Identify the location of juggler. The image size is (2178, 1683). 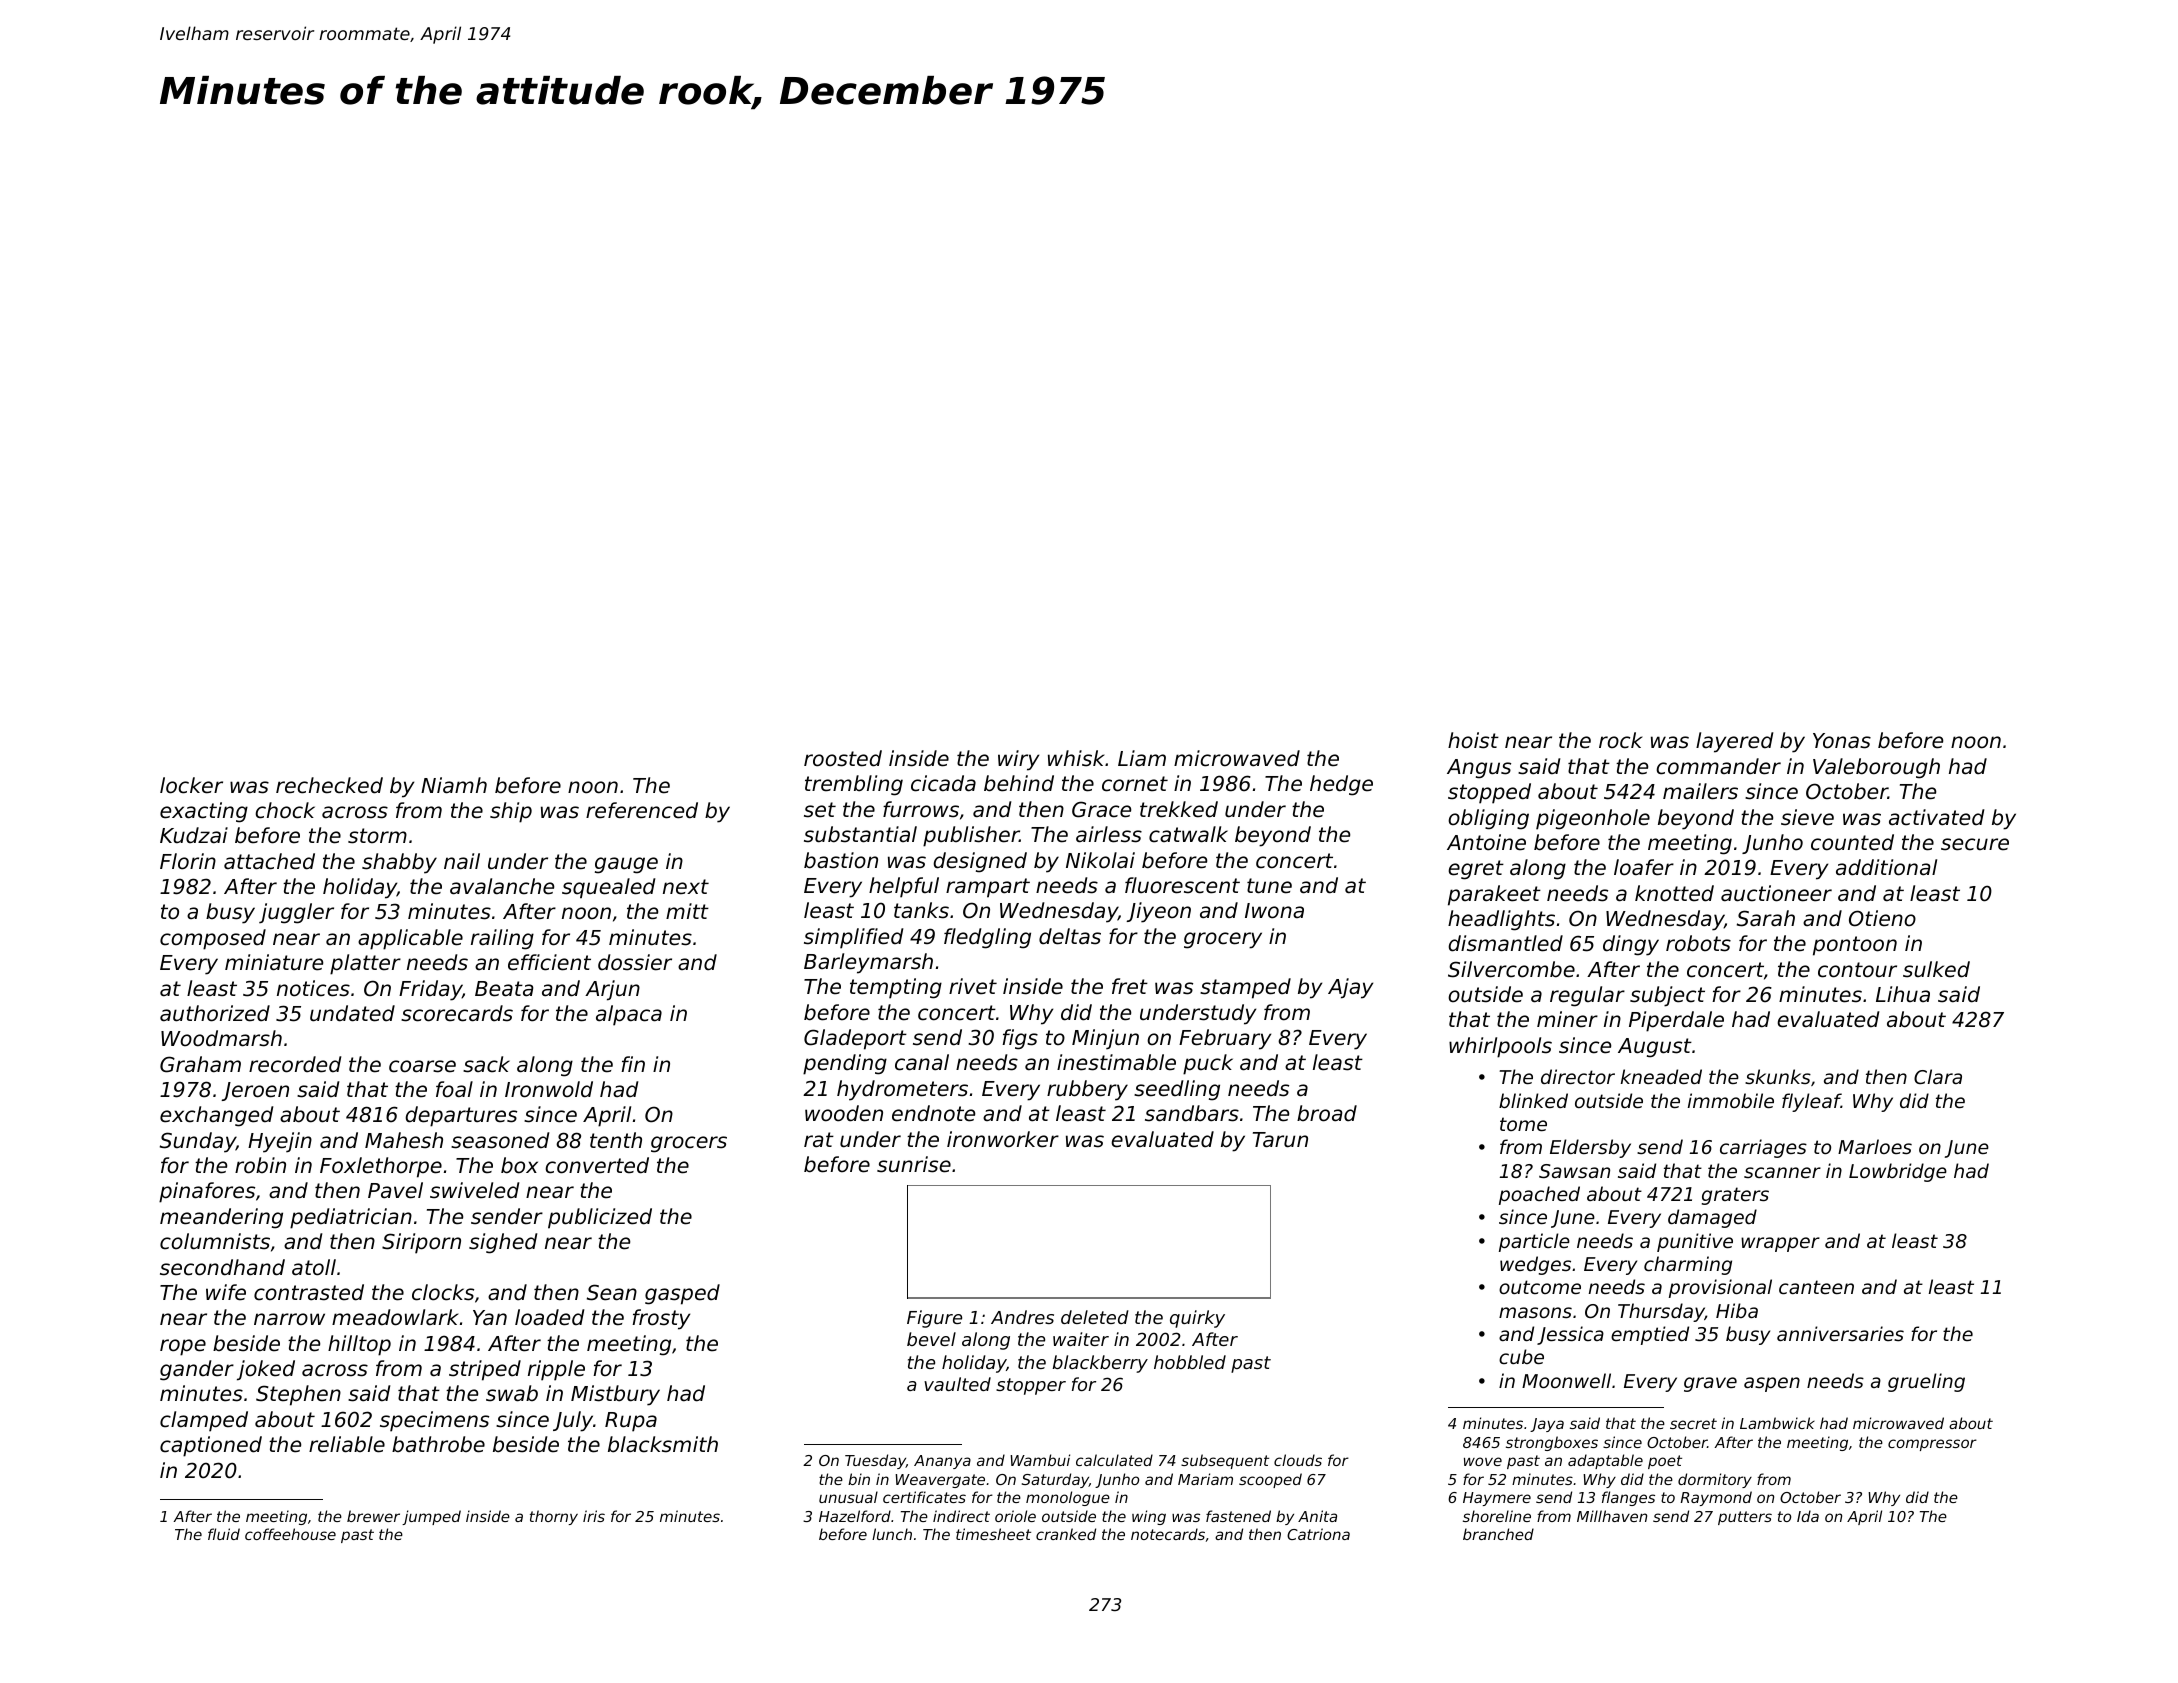
(296, 913).
